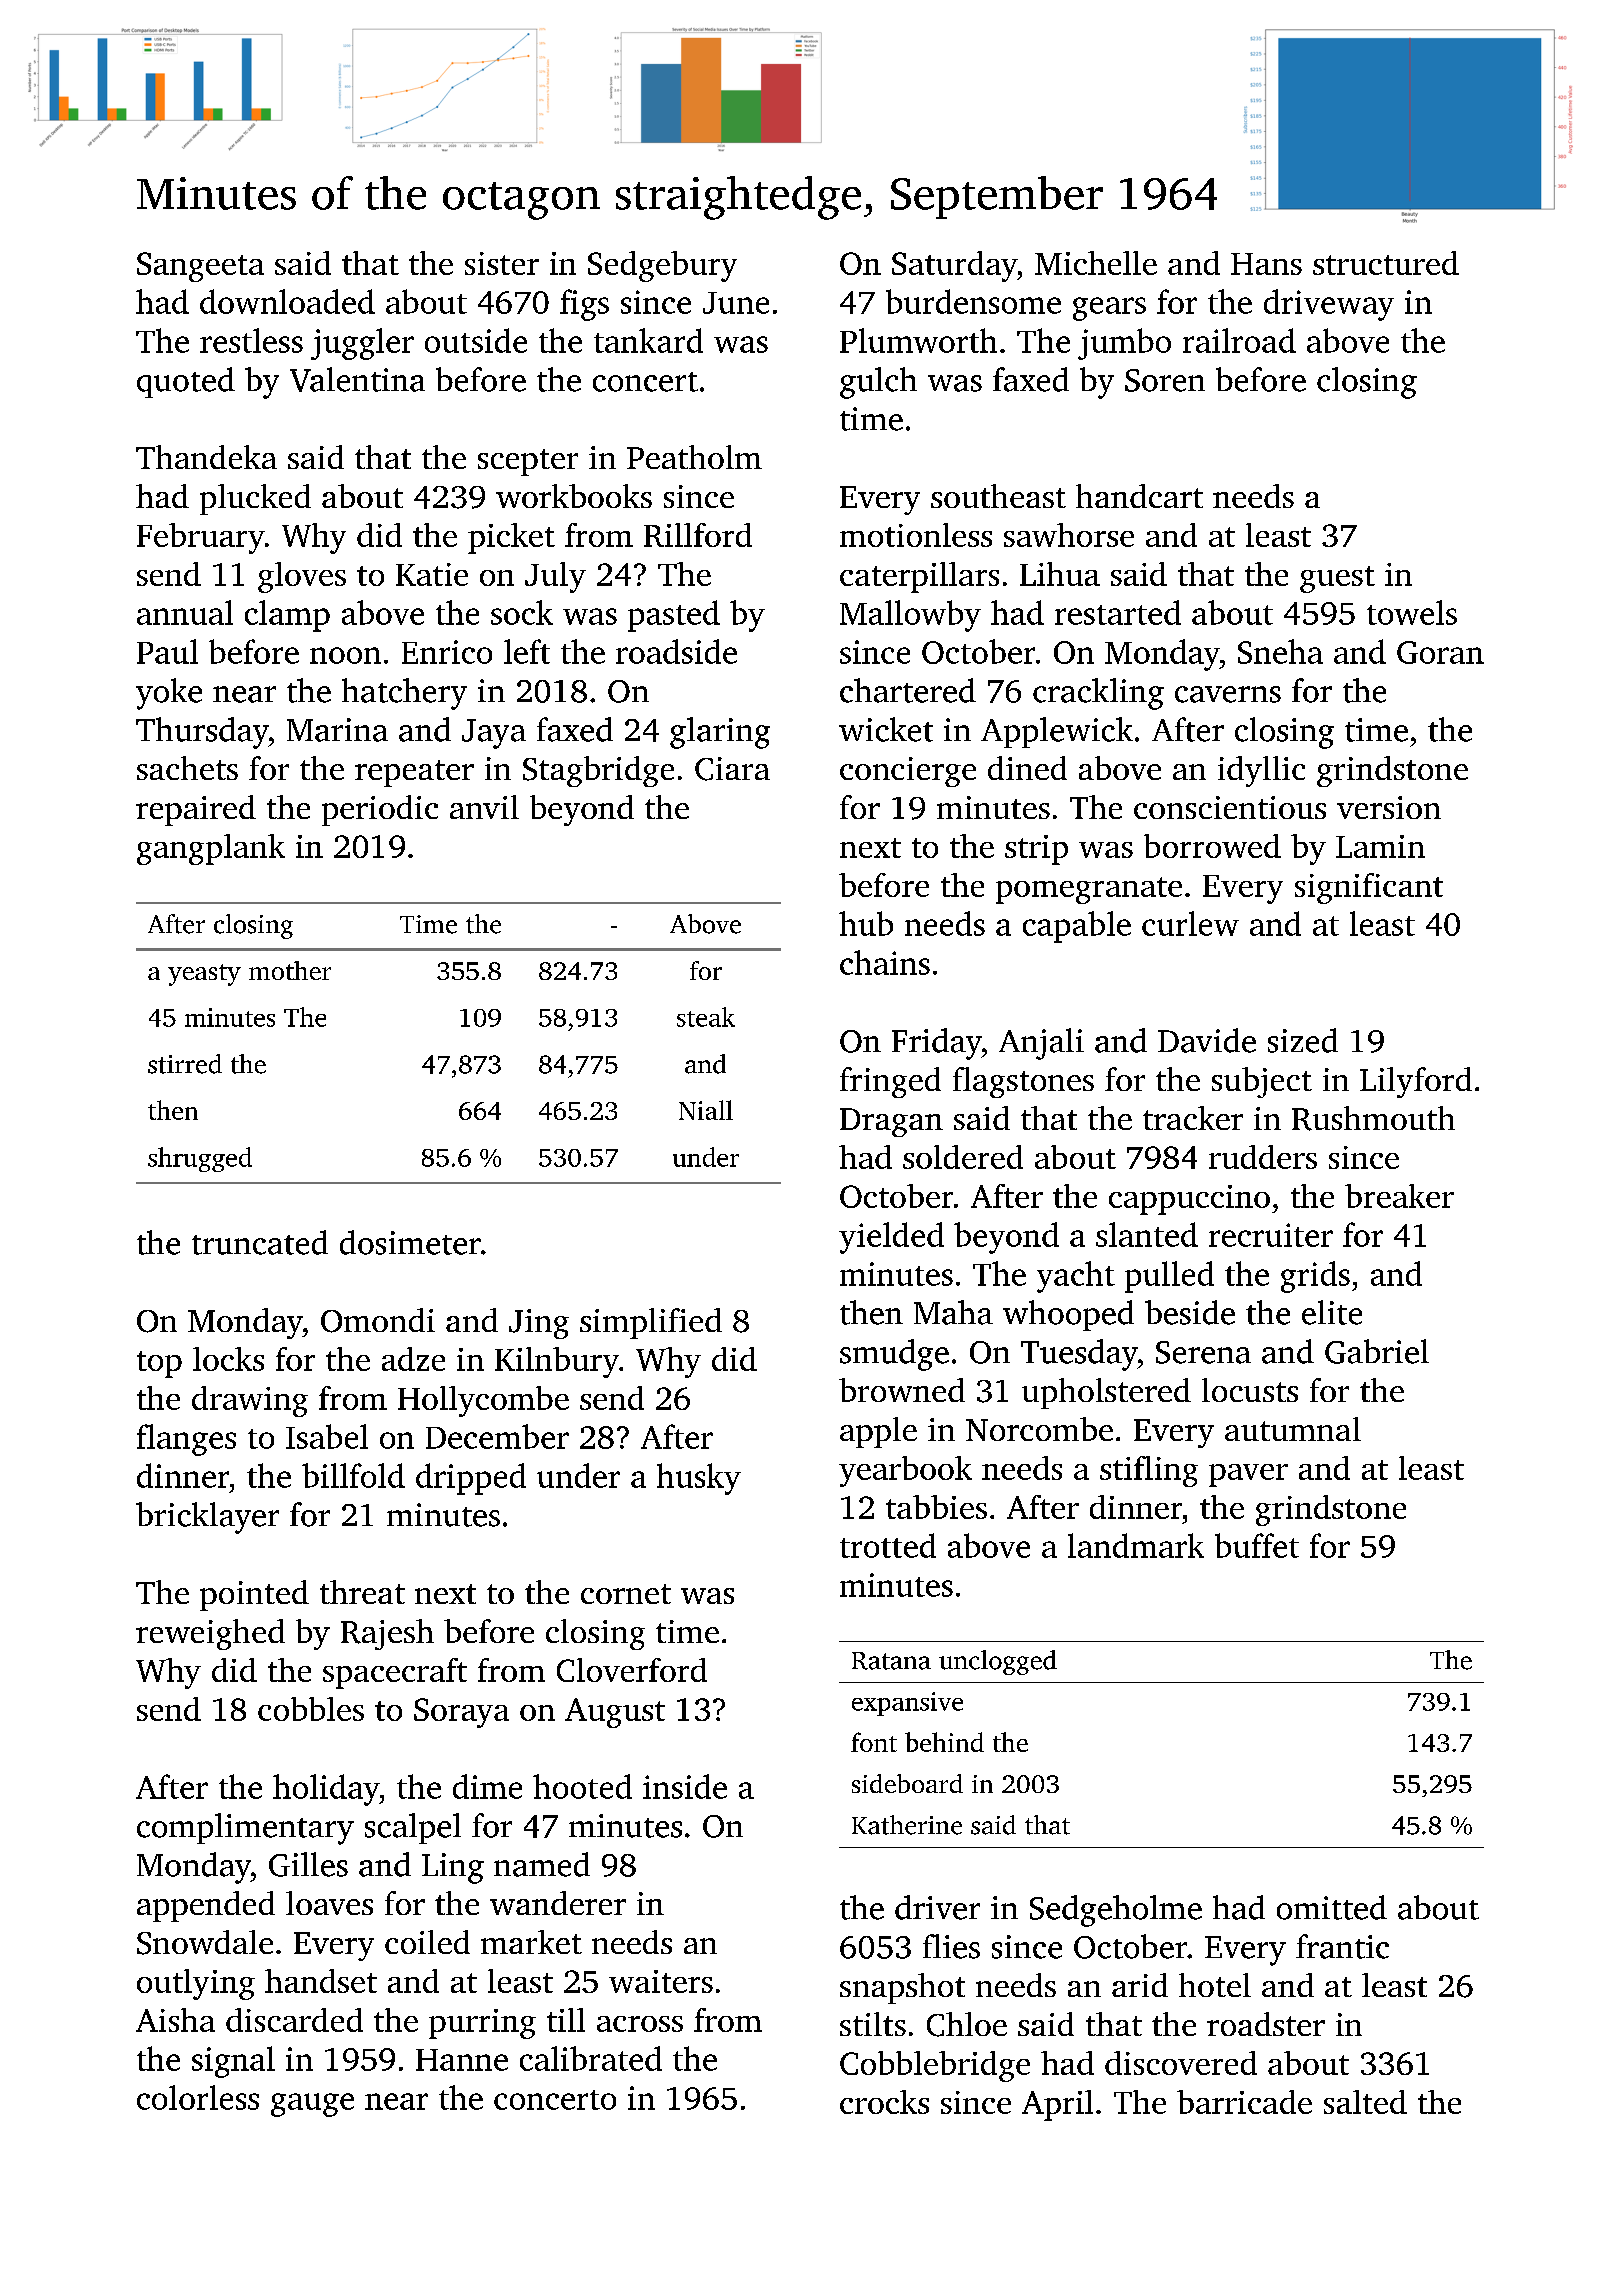 The width and height of the screenshot is (1620, 2292). I want to click on Niall, so click(706, 1110).
